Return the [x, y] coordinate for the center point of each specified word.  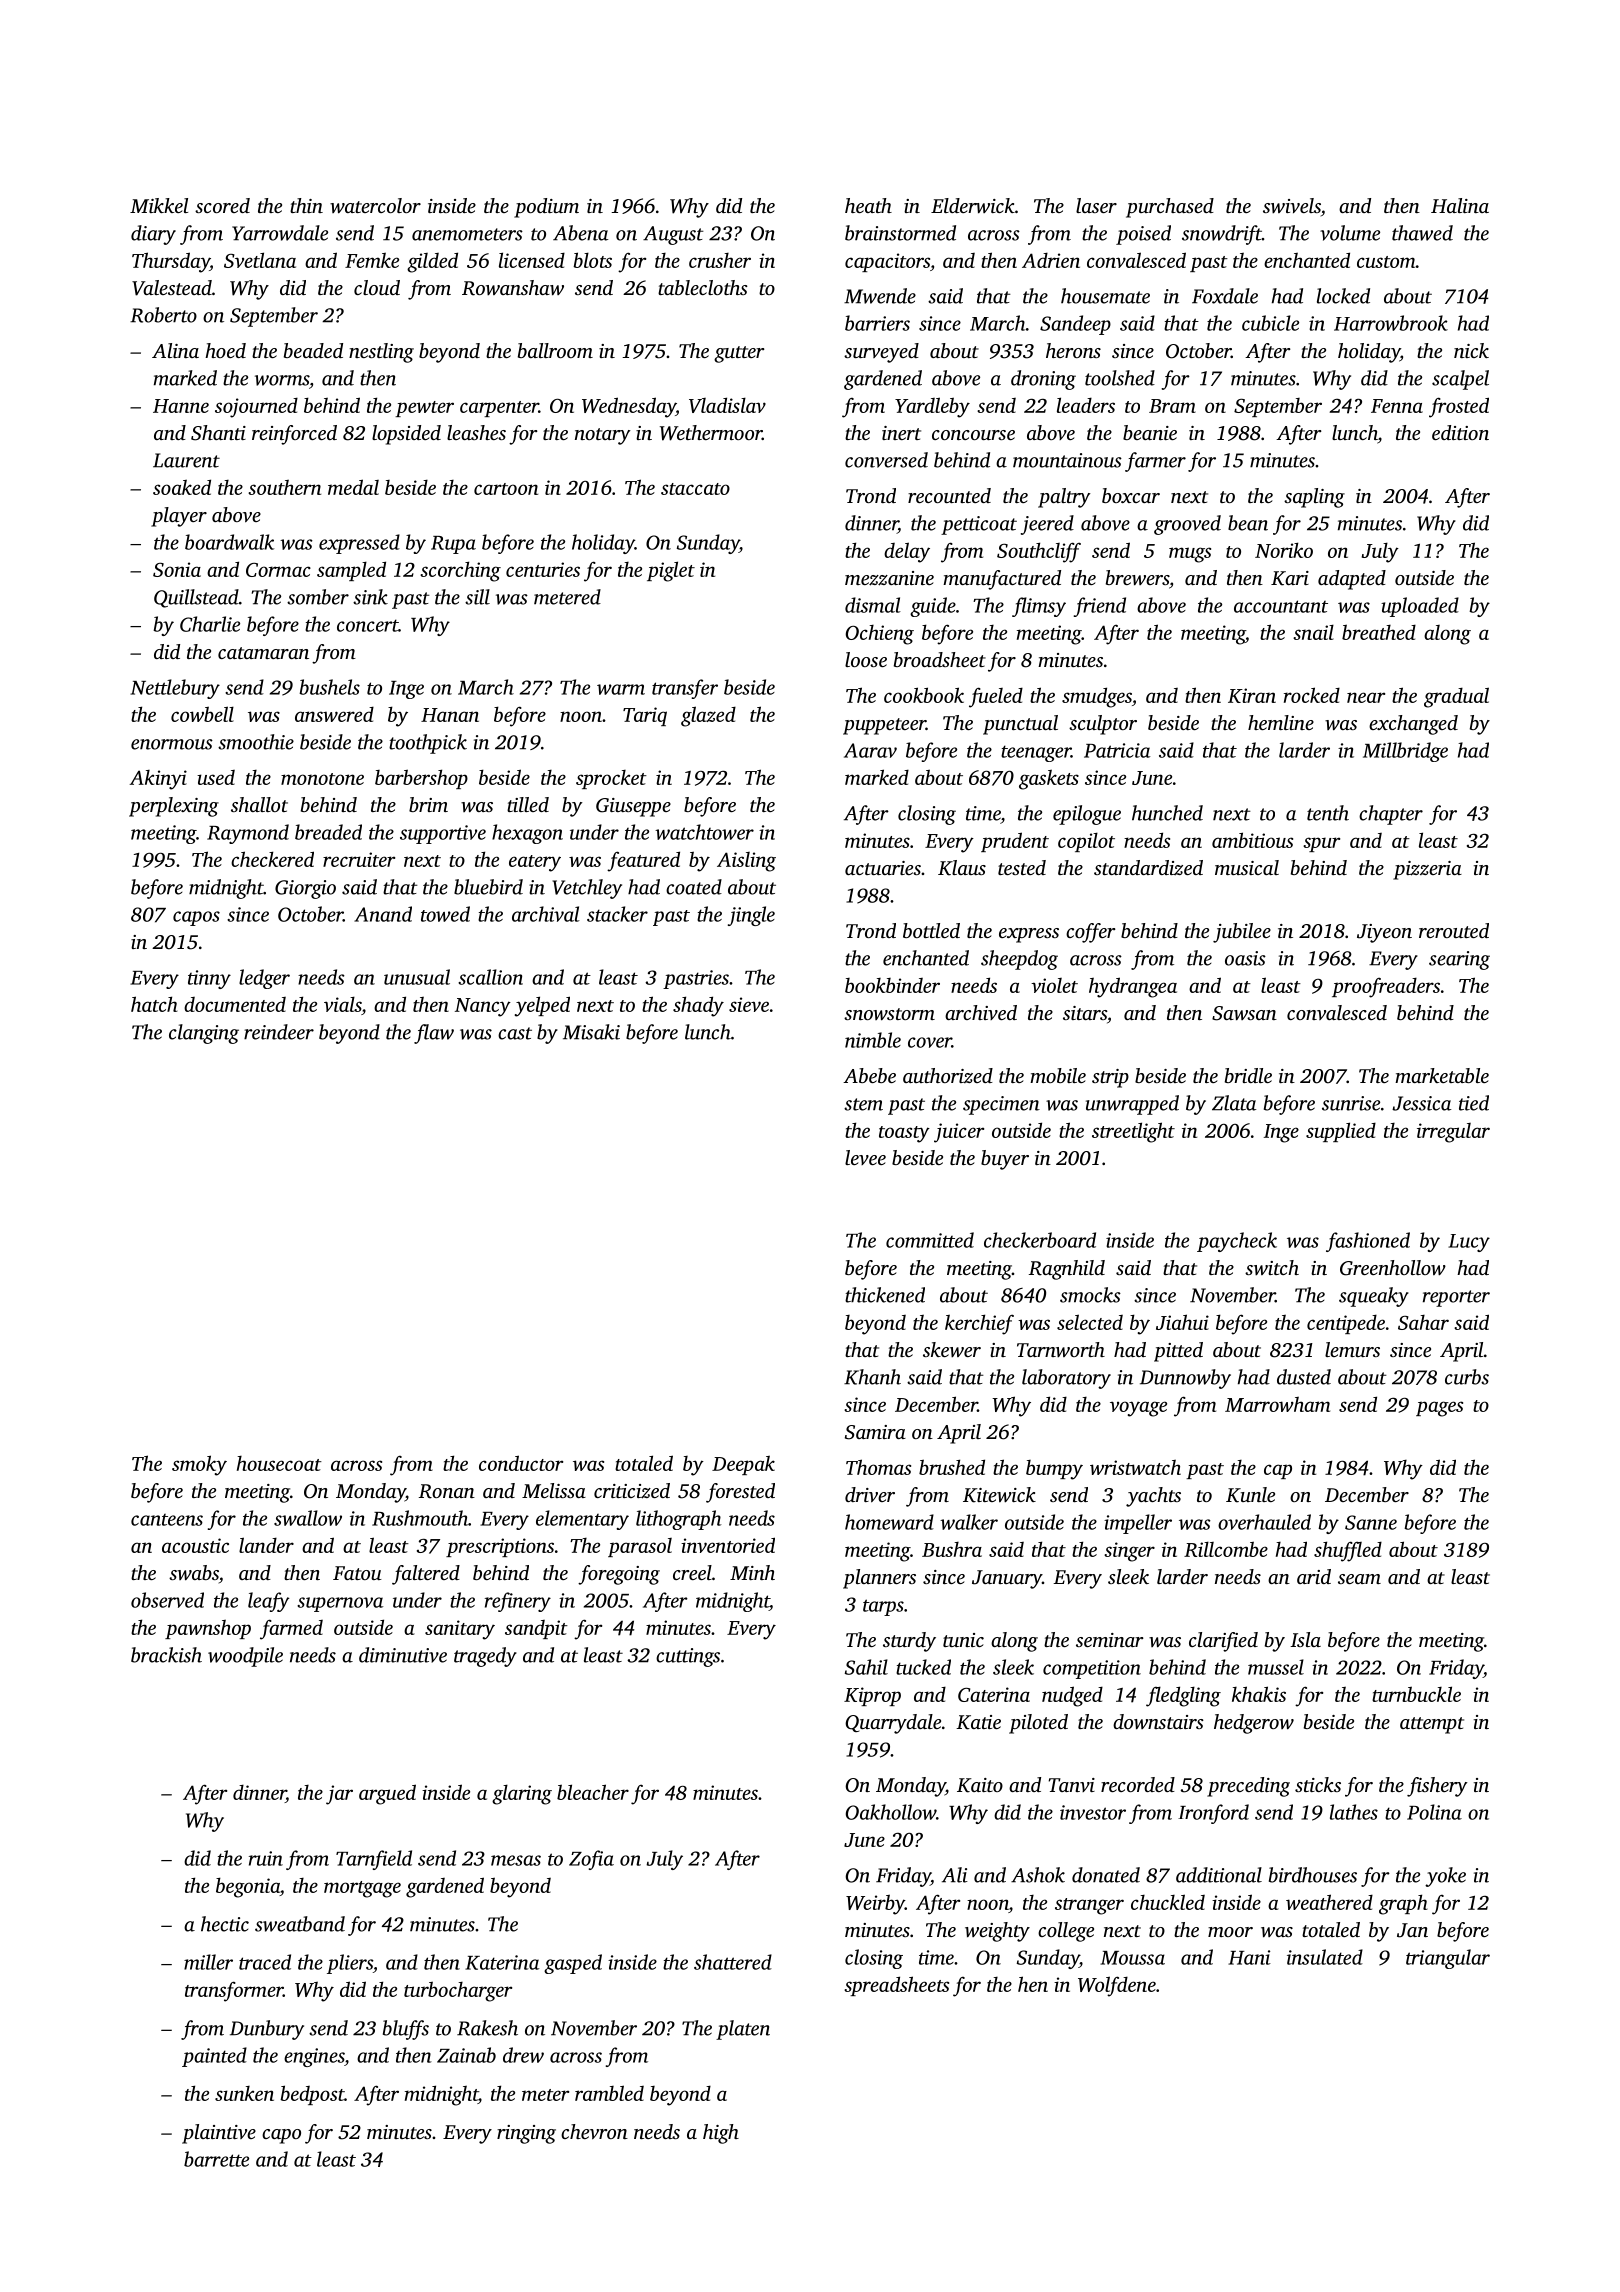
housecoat [279, 1463]
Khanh [872, 1377]
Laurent [186, 460]
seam [1359, 1579]
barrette [216, 2159]
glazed [708, 716]
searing [1459, 960]
